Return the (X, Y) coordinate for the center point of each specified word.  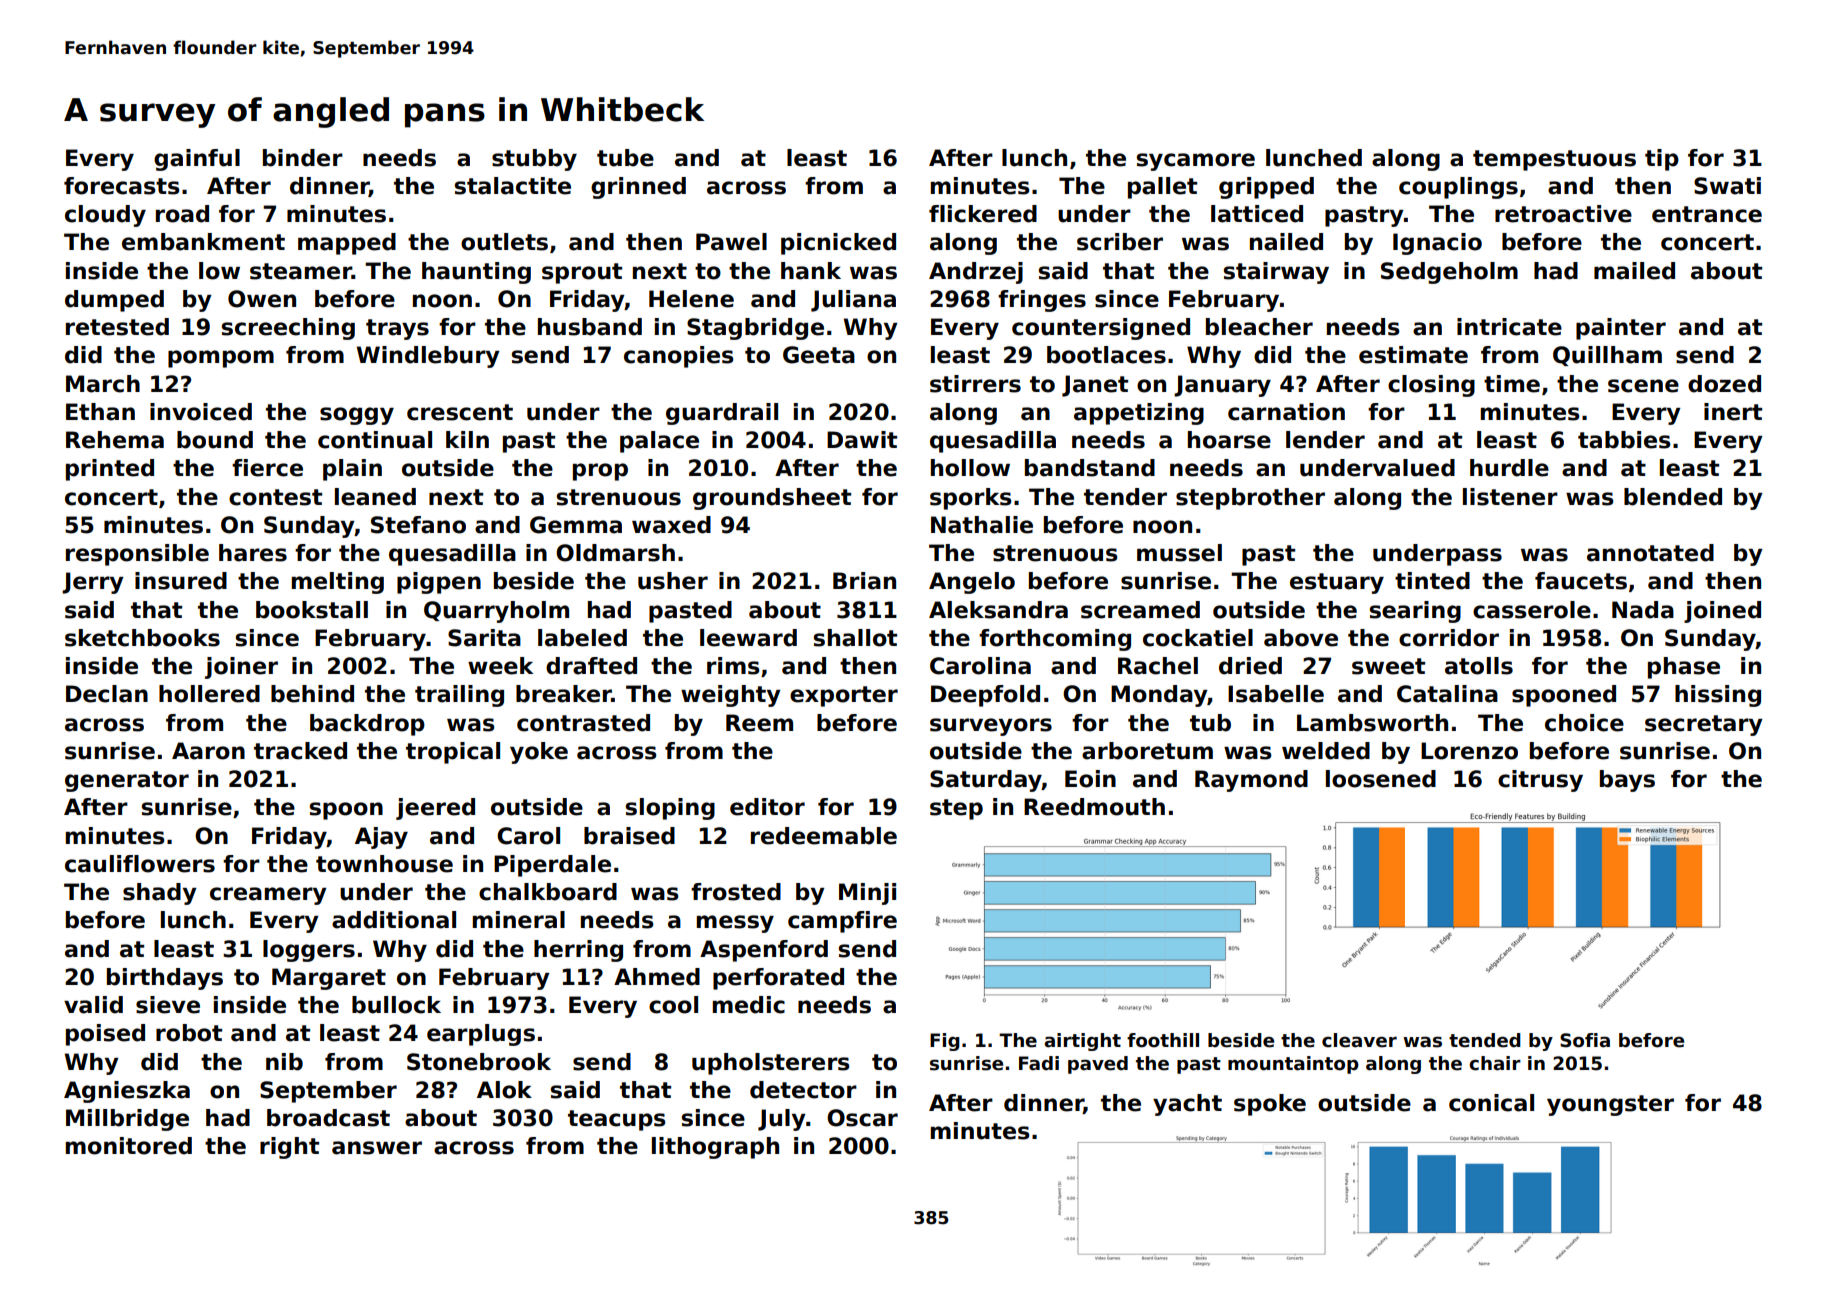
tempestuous (1554, 160)
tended (1485, 1040)
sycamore (1196, 162)
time (1512, 384)
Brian (864, 581)
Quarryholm (496, 612)
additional (394, 920)
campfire (842, 922)
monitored (129, 1146)
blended (1673, 497)
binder (303, 158)
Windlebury (428, 357)
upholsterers (771, 1064)
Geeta (819, 355)
